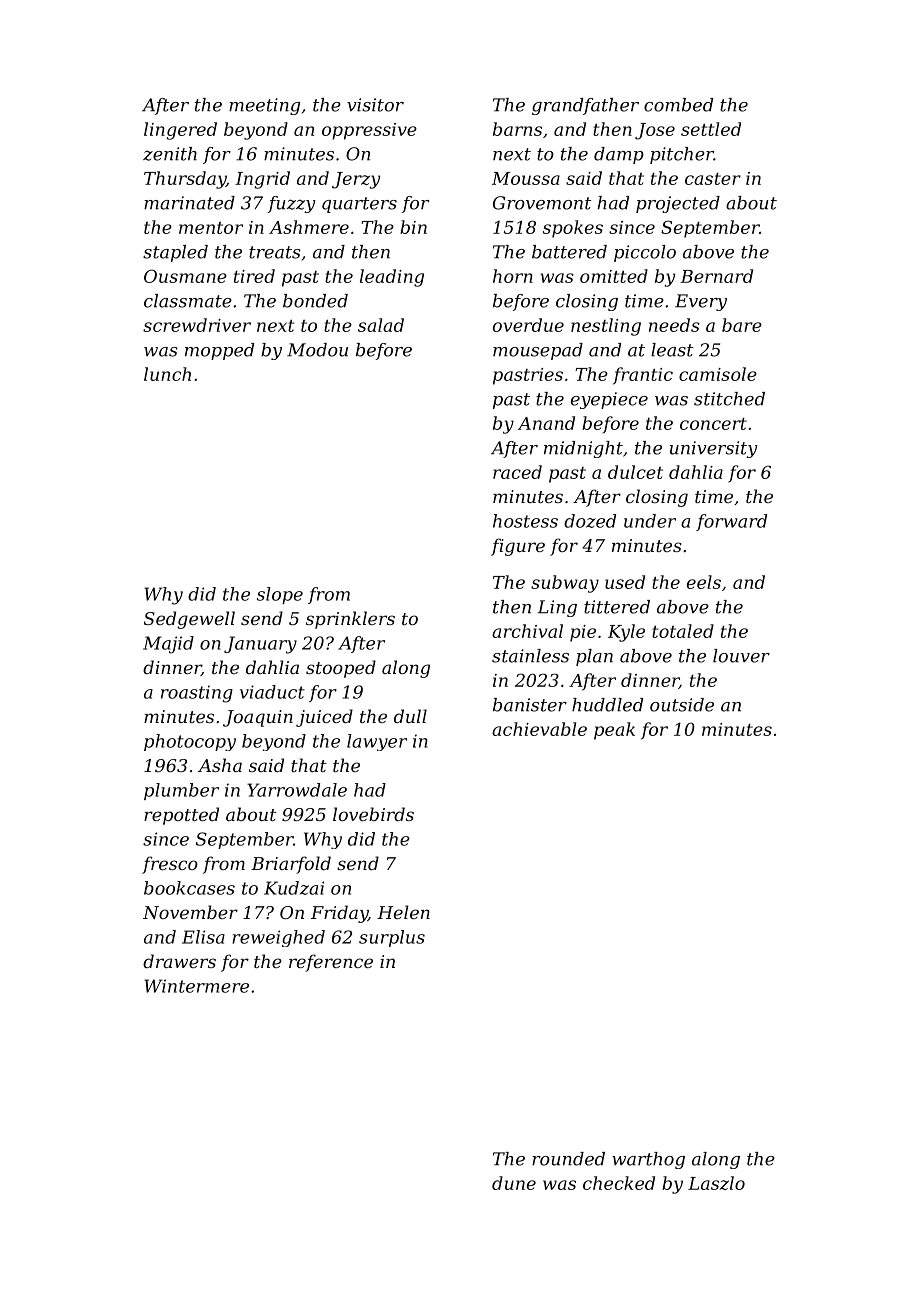  Describe the element at coordinates (196, 986) in the document. I see `Wintermere` at that location.
